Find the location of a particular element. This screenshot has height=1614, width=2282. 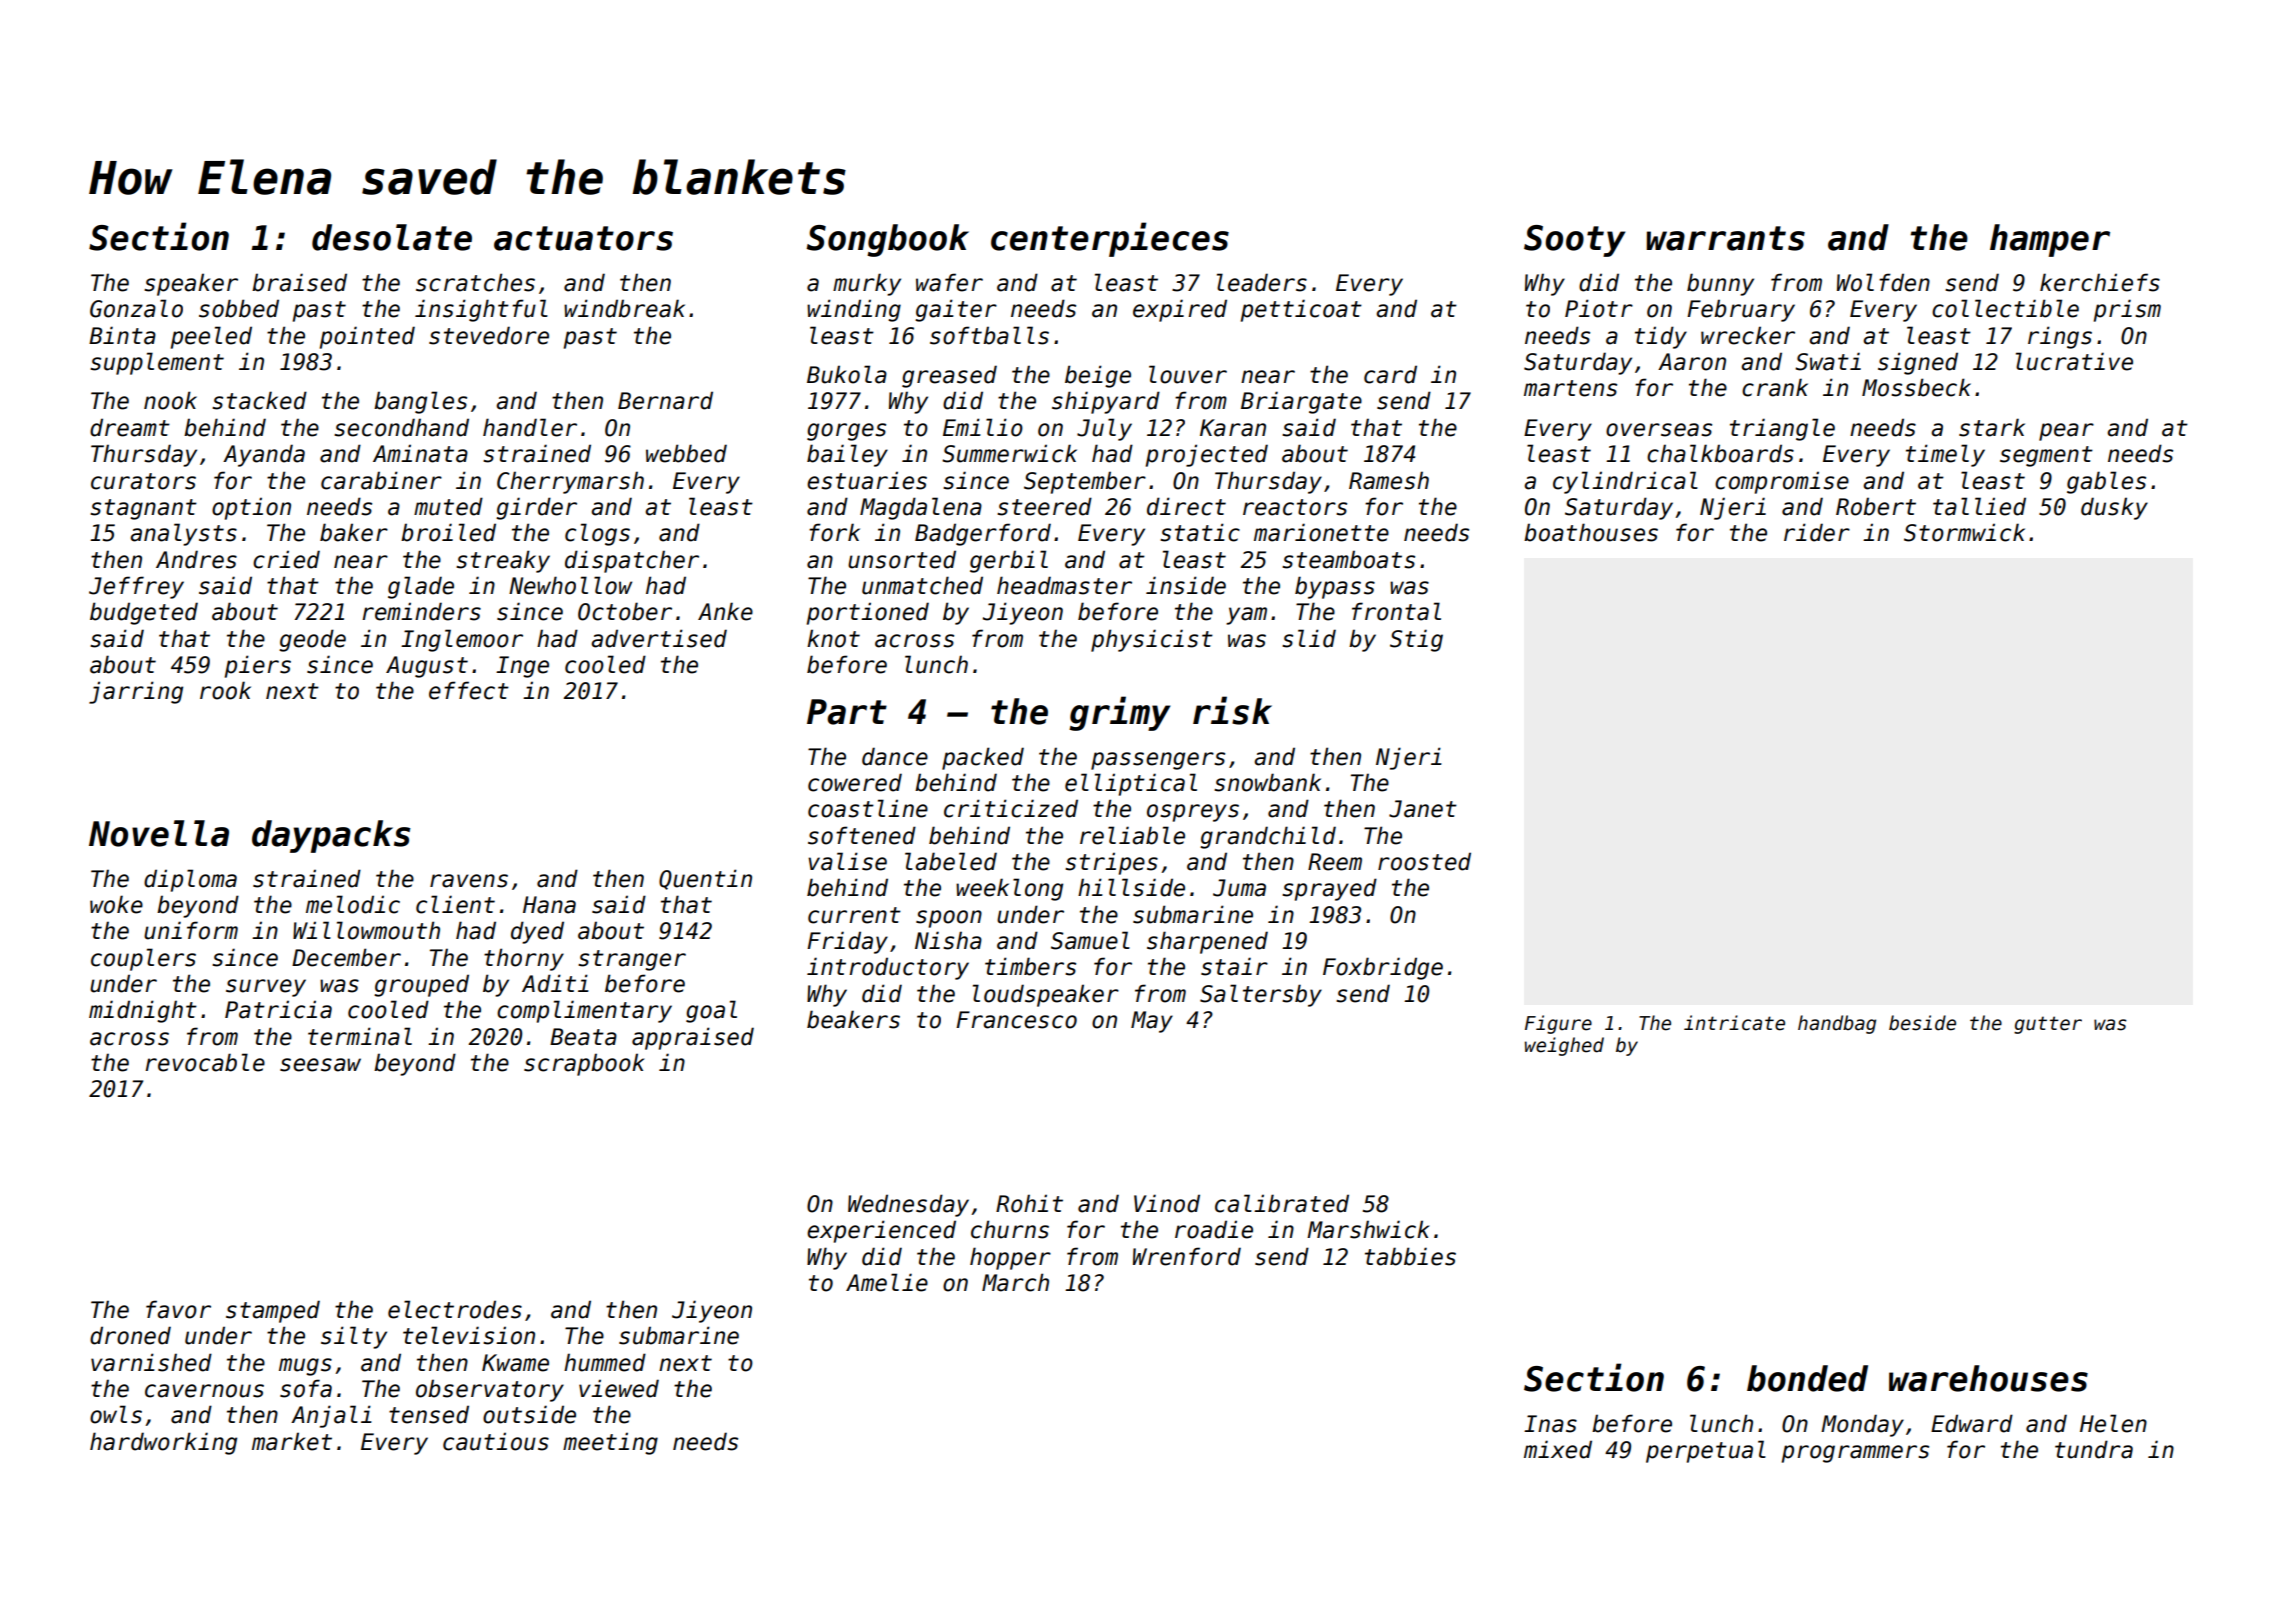

favor is located at coordinates (178, 1309).
